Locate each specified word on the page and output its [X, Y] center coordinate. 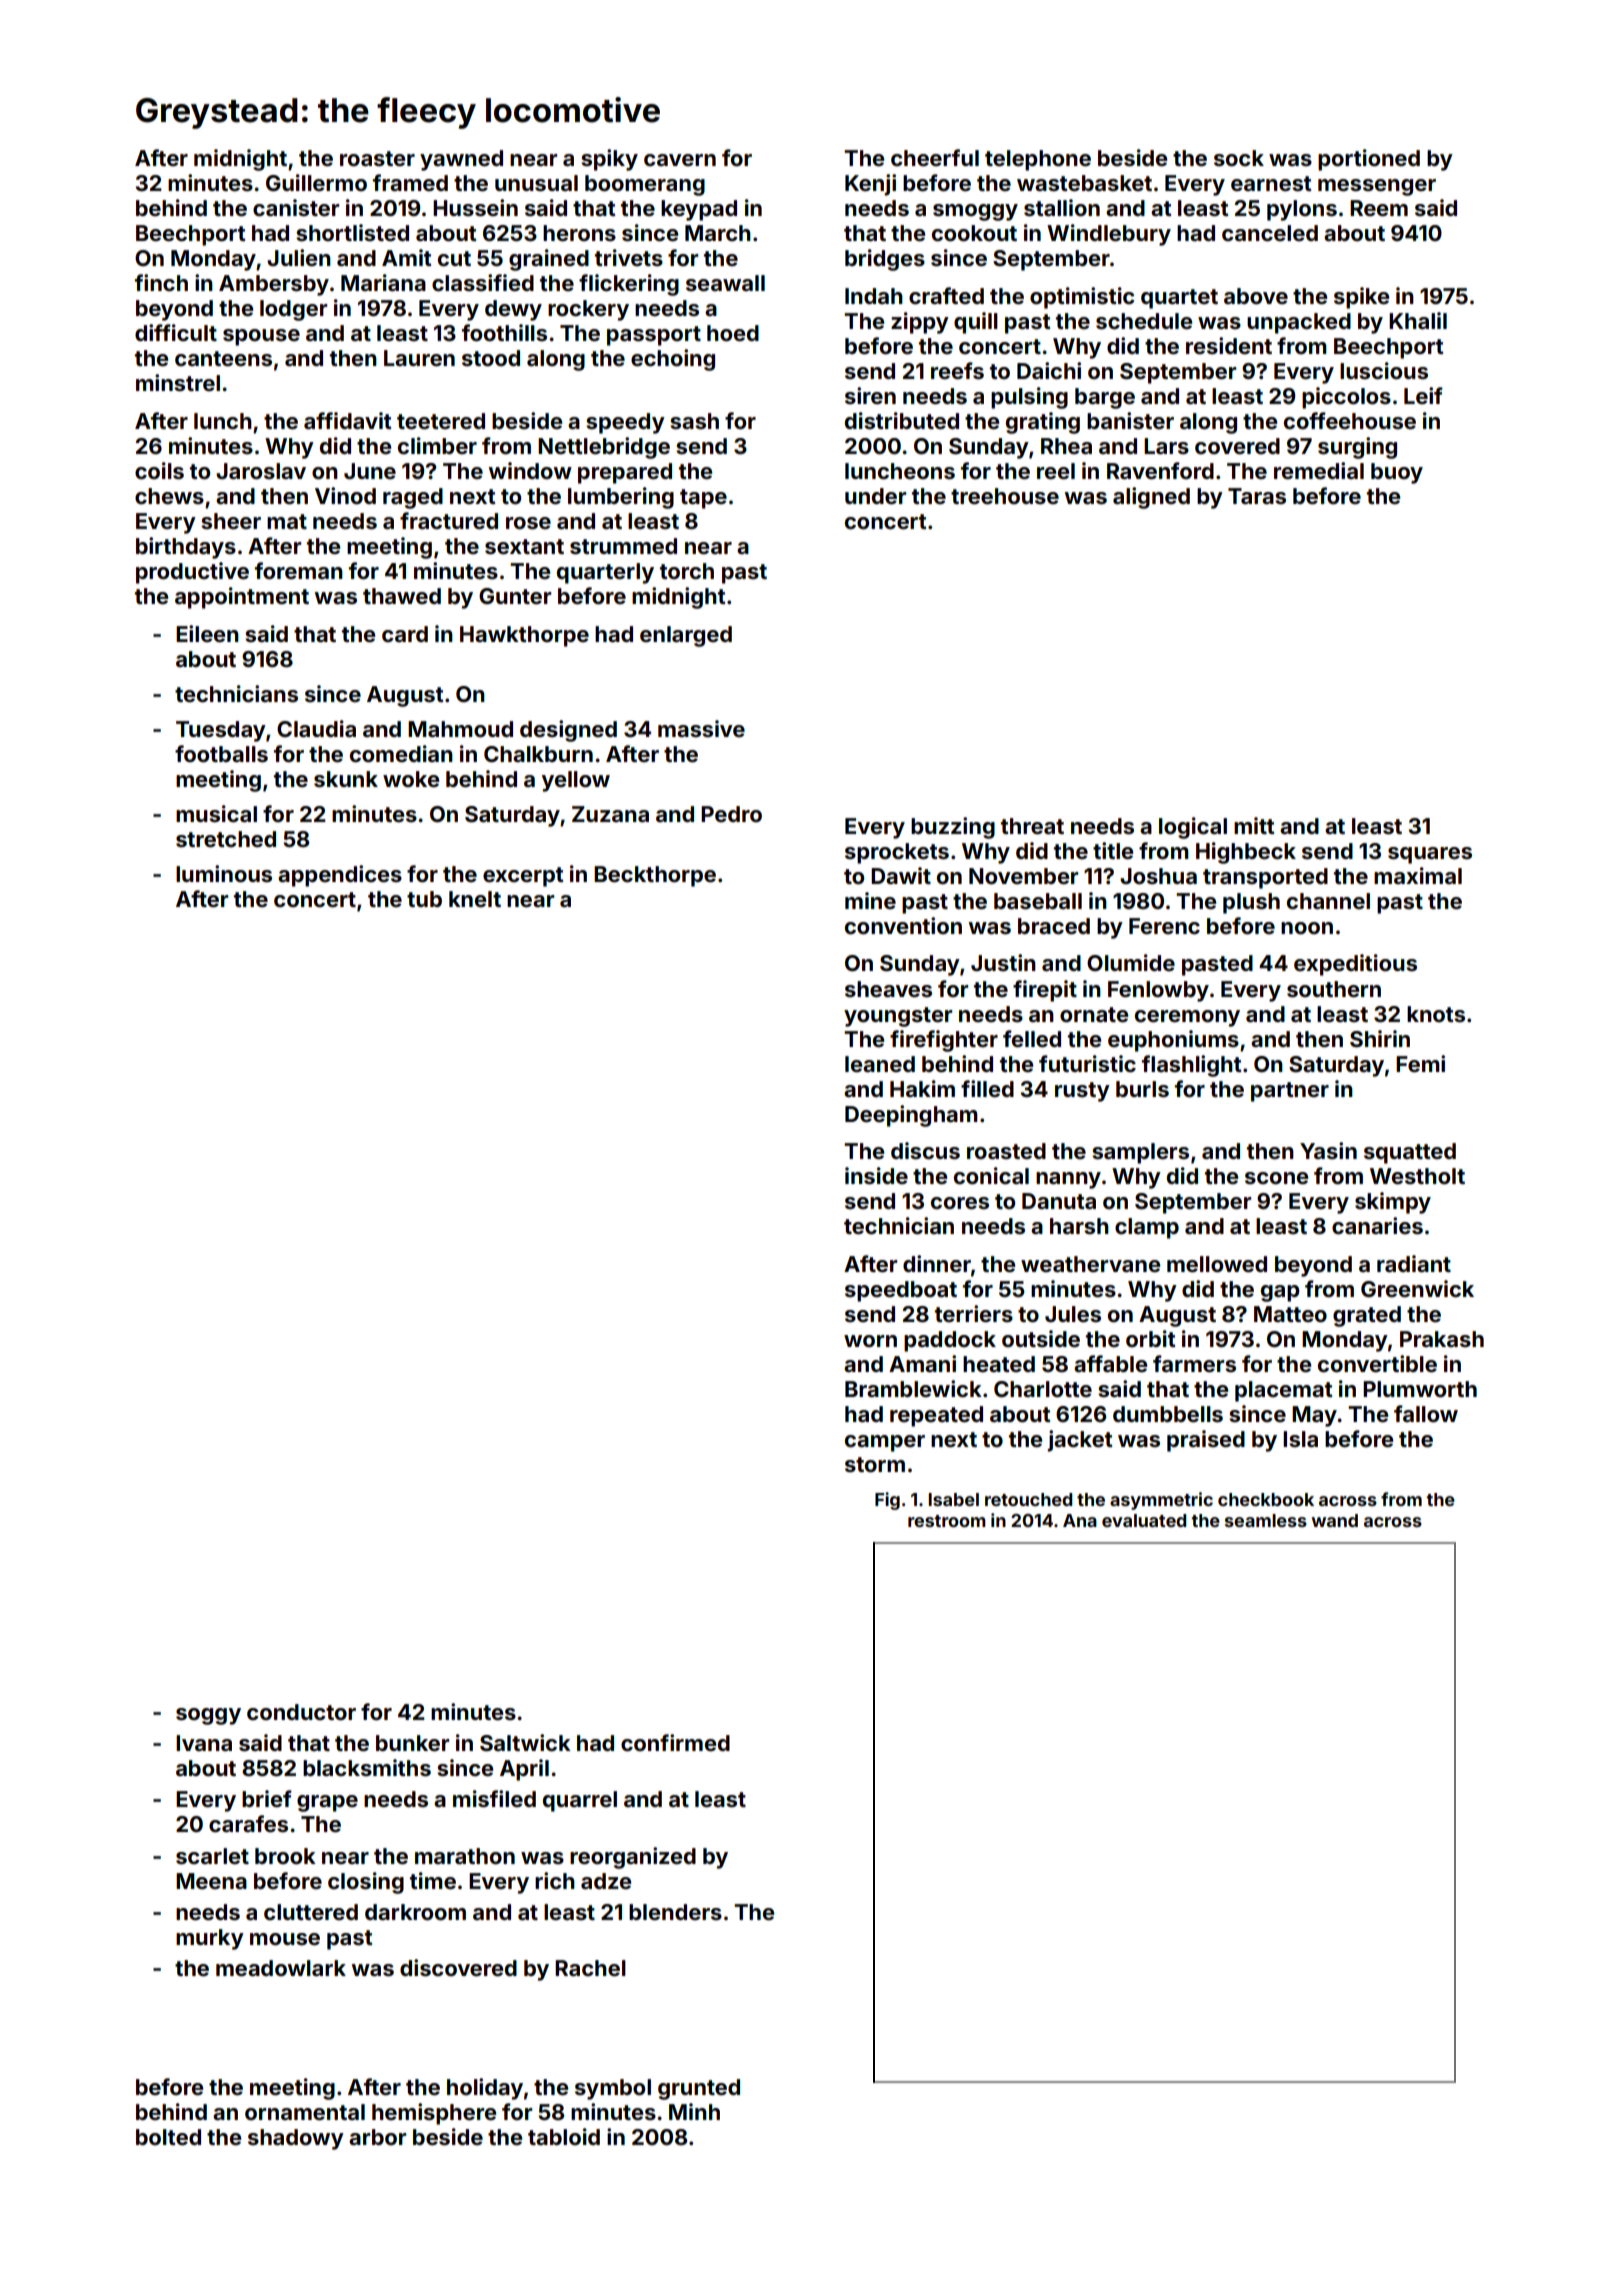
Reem [1379, 208]
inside [876, 1175]
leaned [880, 1064]
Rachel [590, 1968]
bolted [168, 2137]
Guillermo [316, 182]
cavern [680, 160]
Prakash [1442, 1339]
